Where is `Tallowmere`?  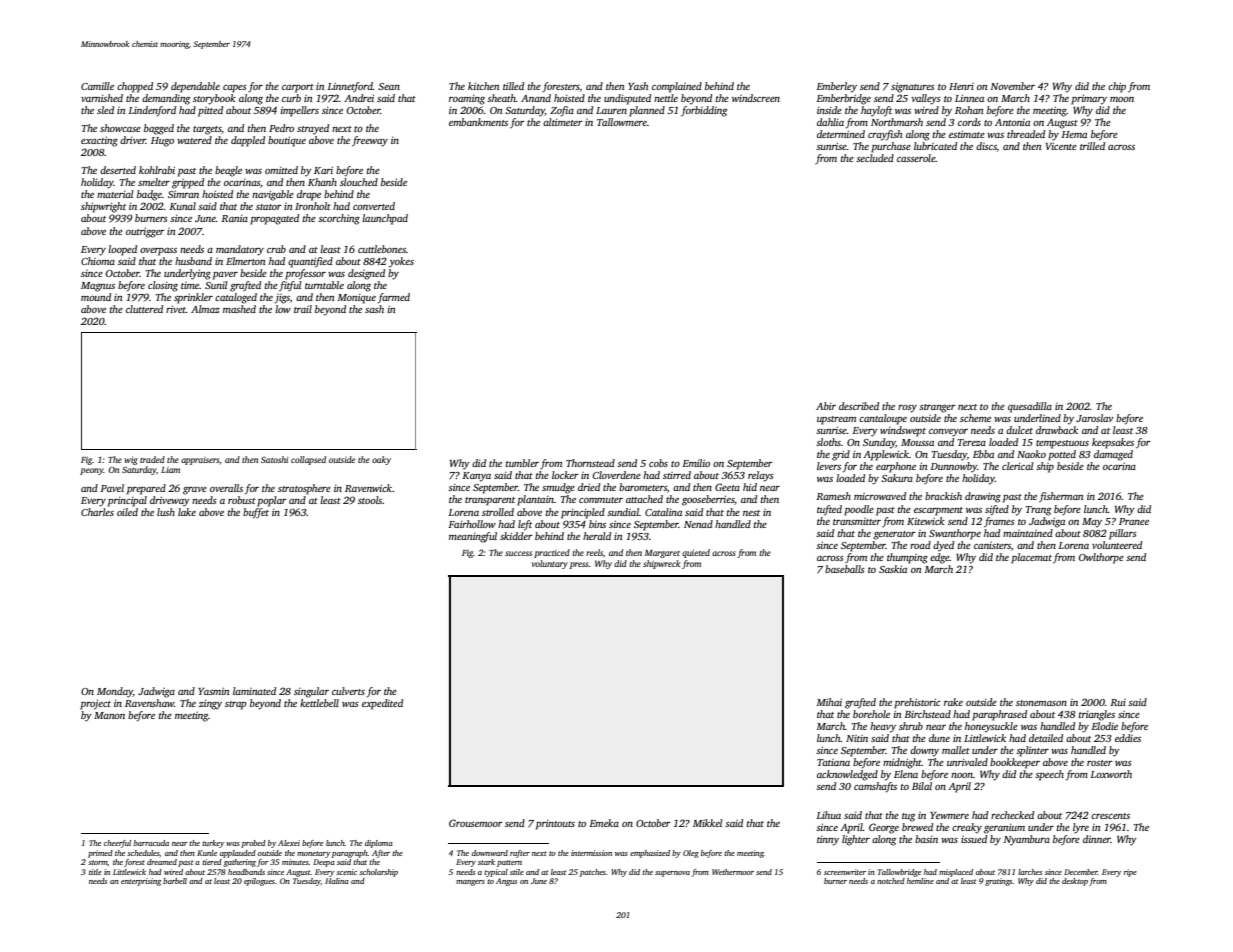
Tallowmere is located at coordinates (622, 122).
